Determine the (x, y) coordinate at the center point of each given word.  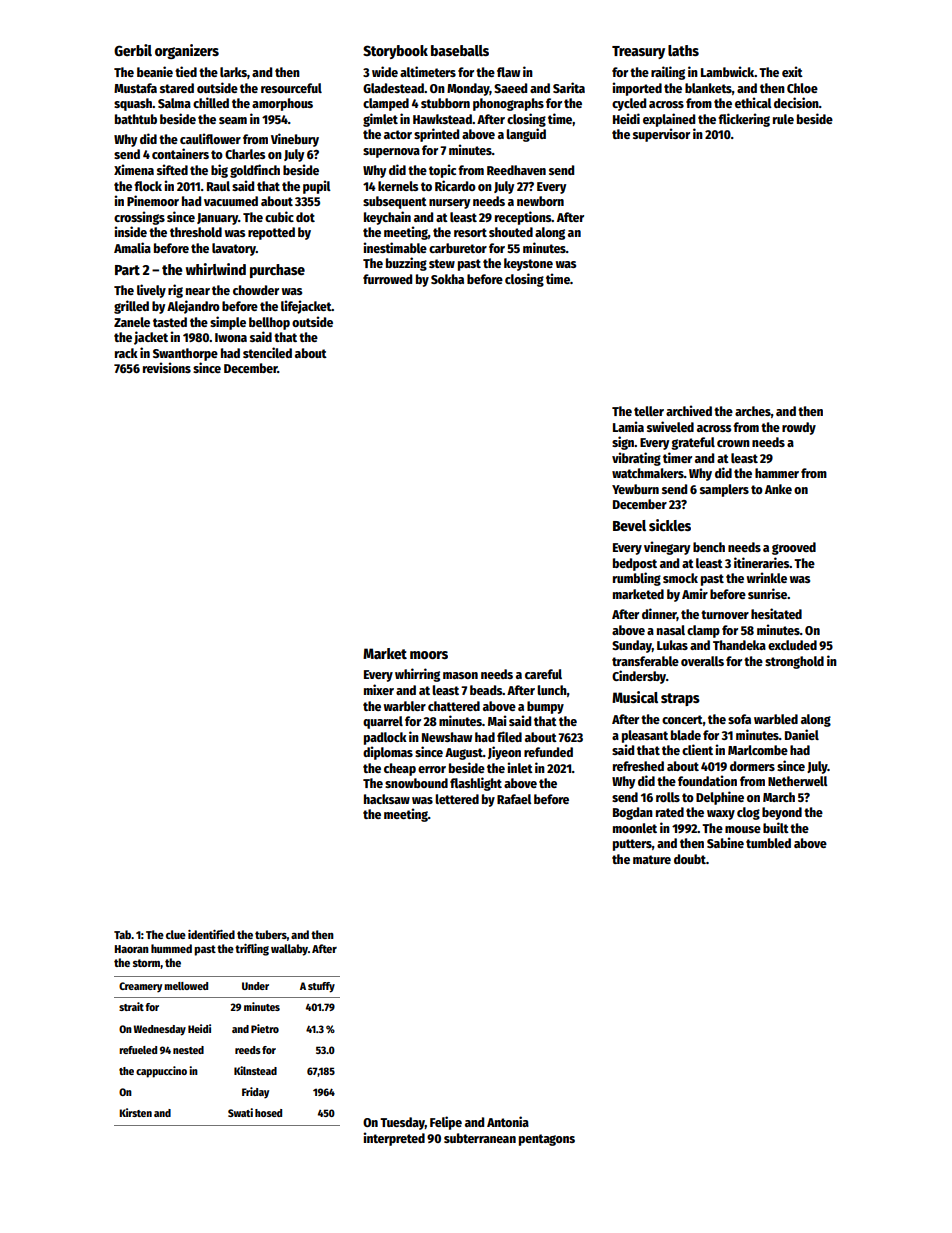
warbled (776, 719)
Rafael (514, 799)
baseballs (460, 50)
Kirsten (135, 1112)
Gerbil (133, 50)
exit (792, 71)
